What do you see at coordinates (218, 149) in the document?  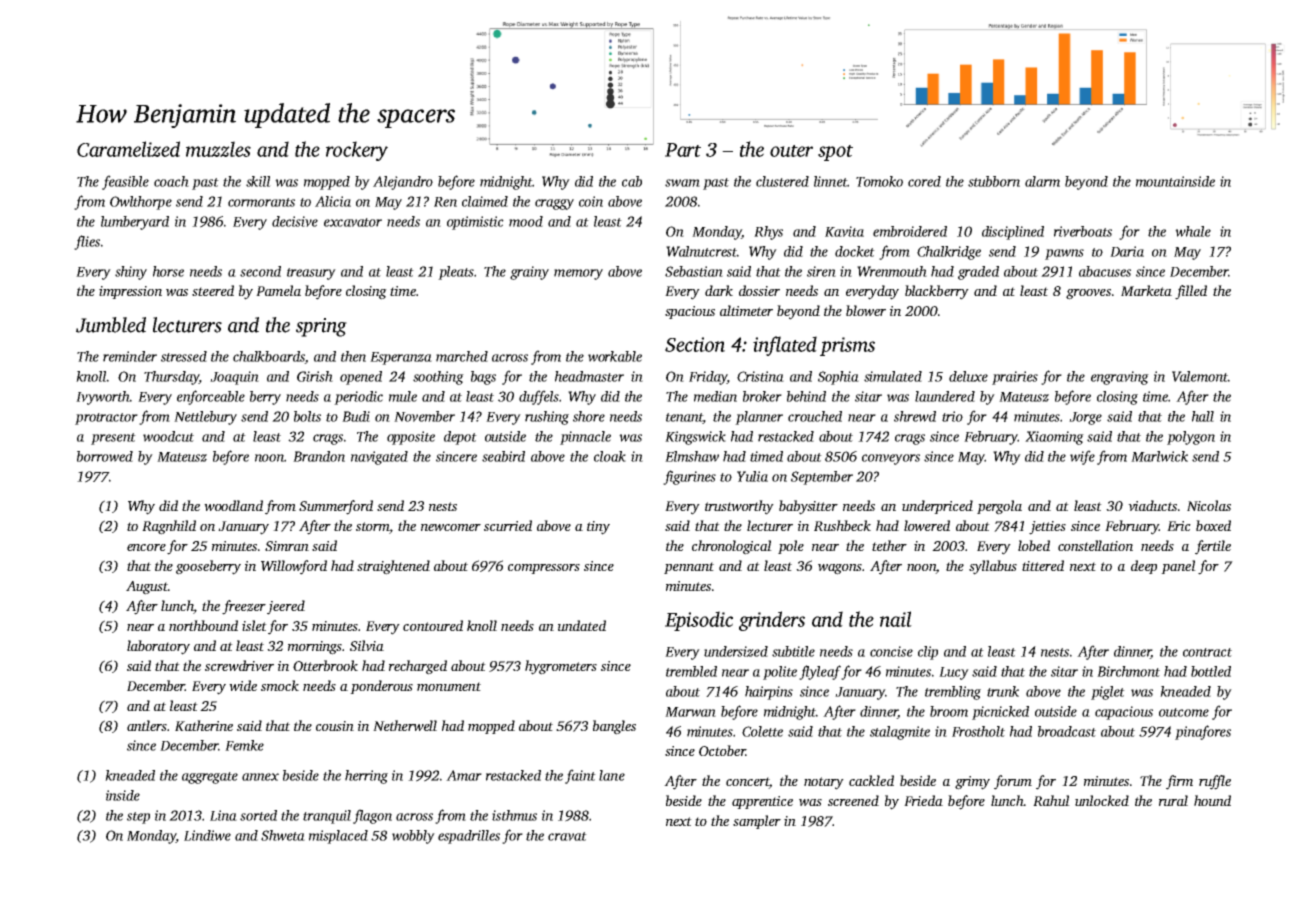 I see `muzzles` at bounding box center [218, 149].
